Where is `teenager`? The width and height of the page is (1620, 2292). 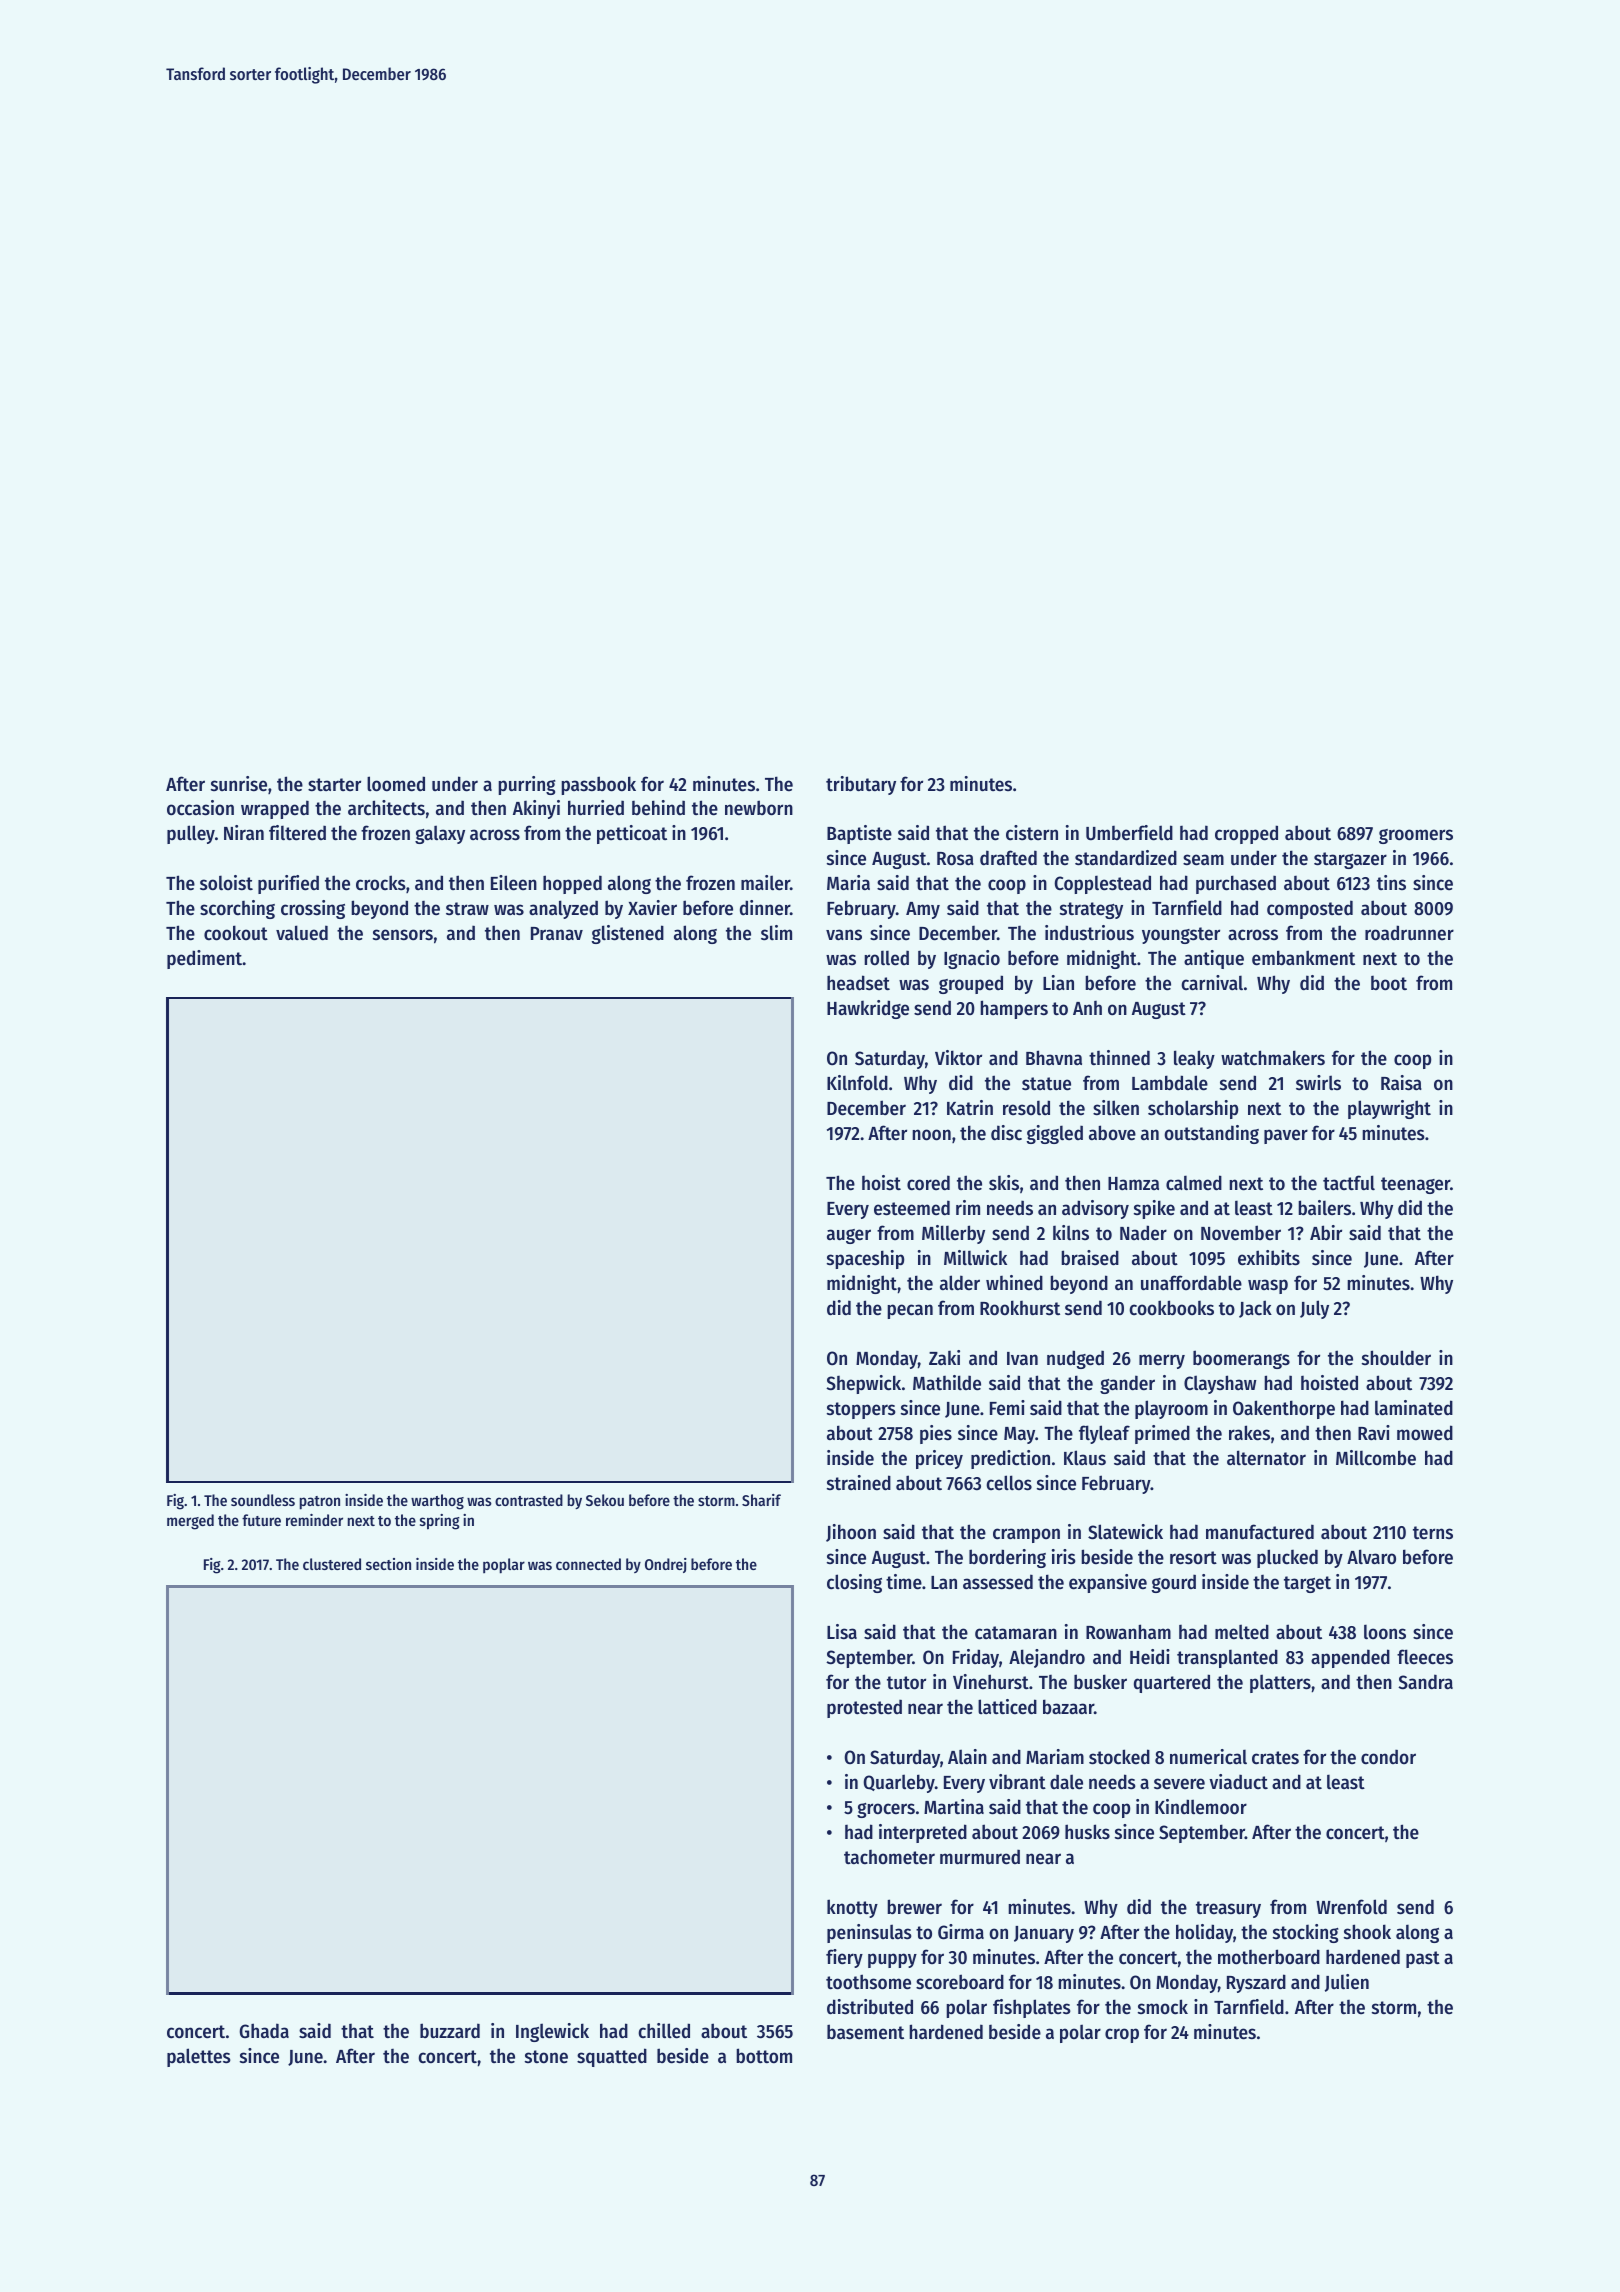 teenager is located at coordinates (1415, 1185).
